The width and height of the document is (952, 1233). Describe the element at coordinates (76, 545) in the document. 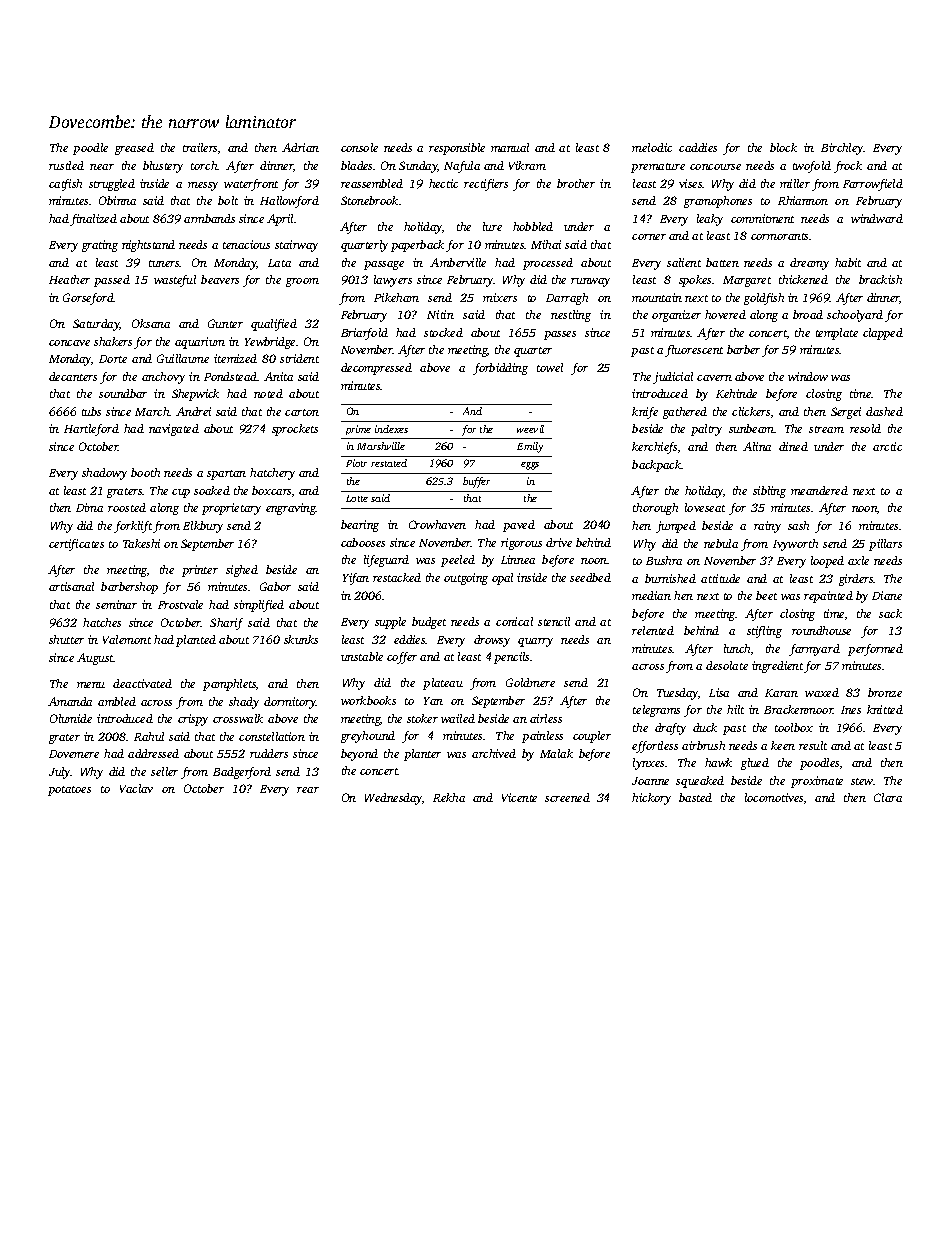

I see `certificates` at that location.
